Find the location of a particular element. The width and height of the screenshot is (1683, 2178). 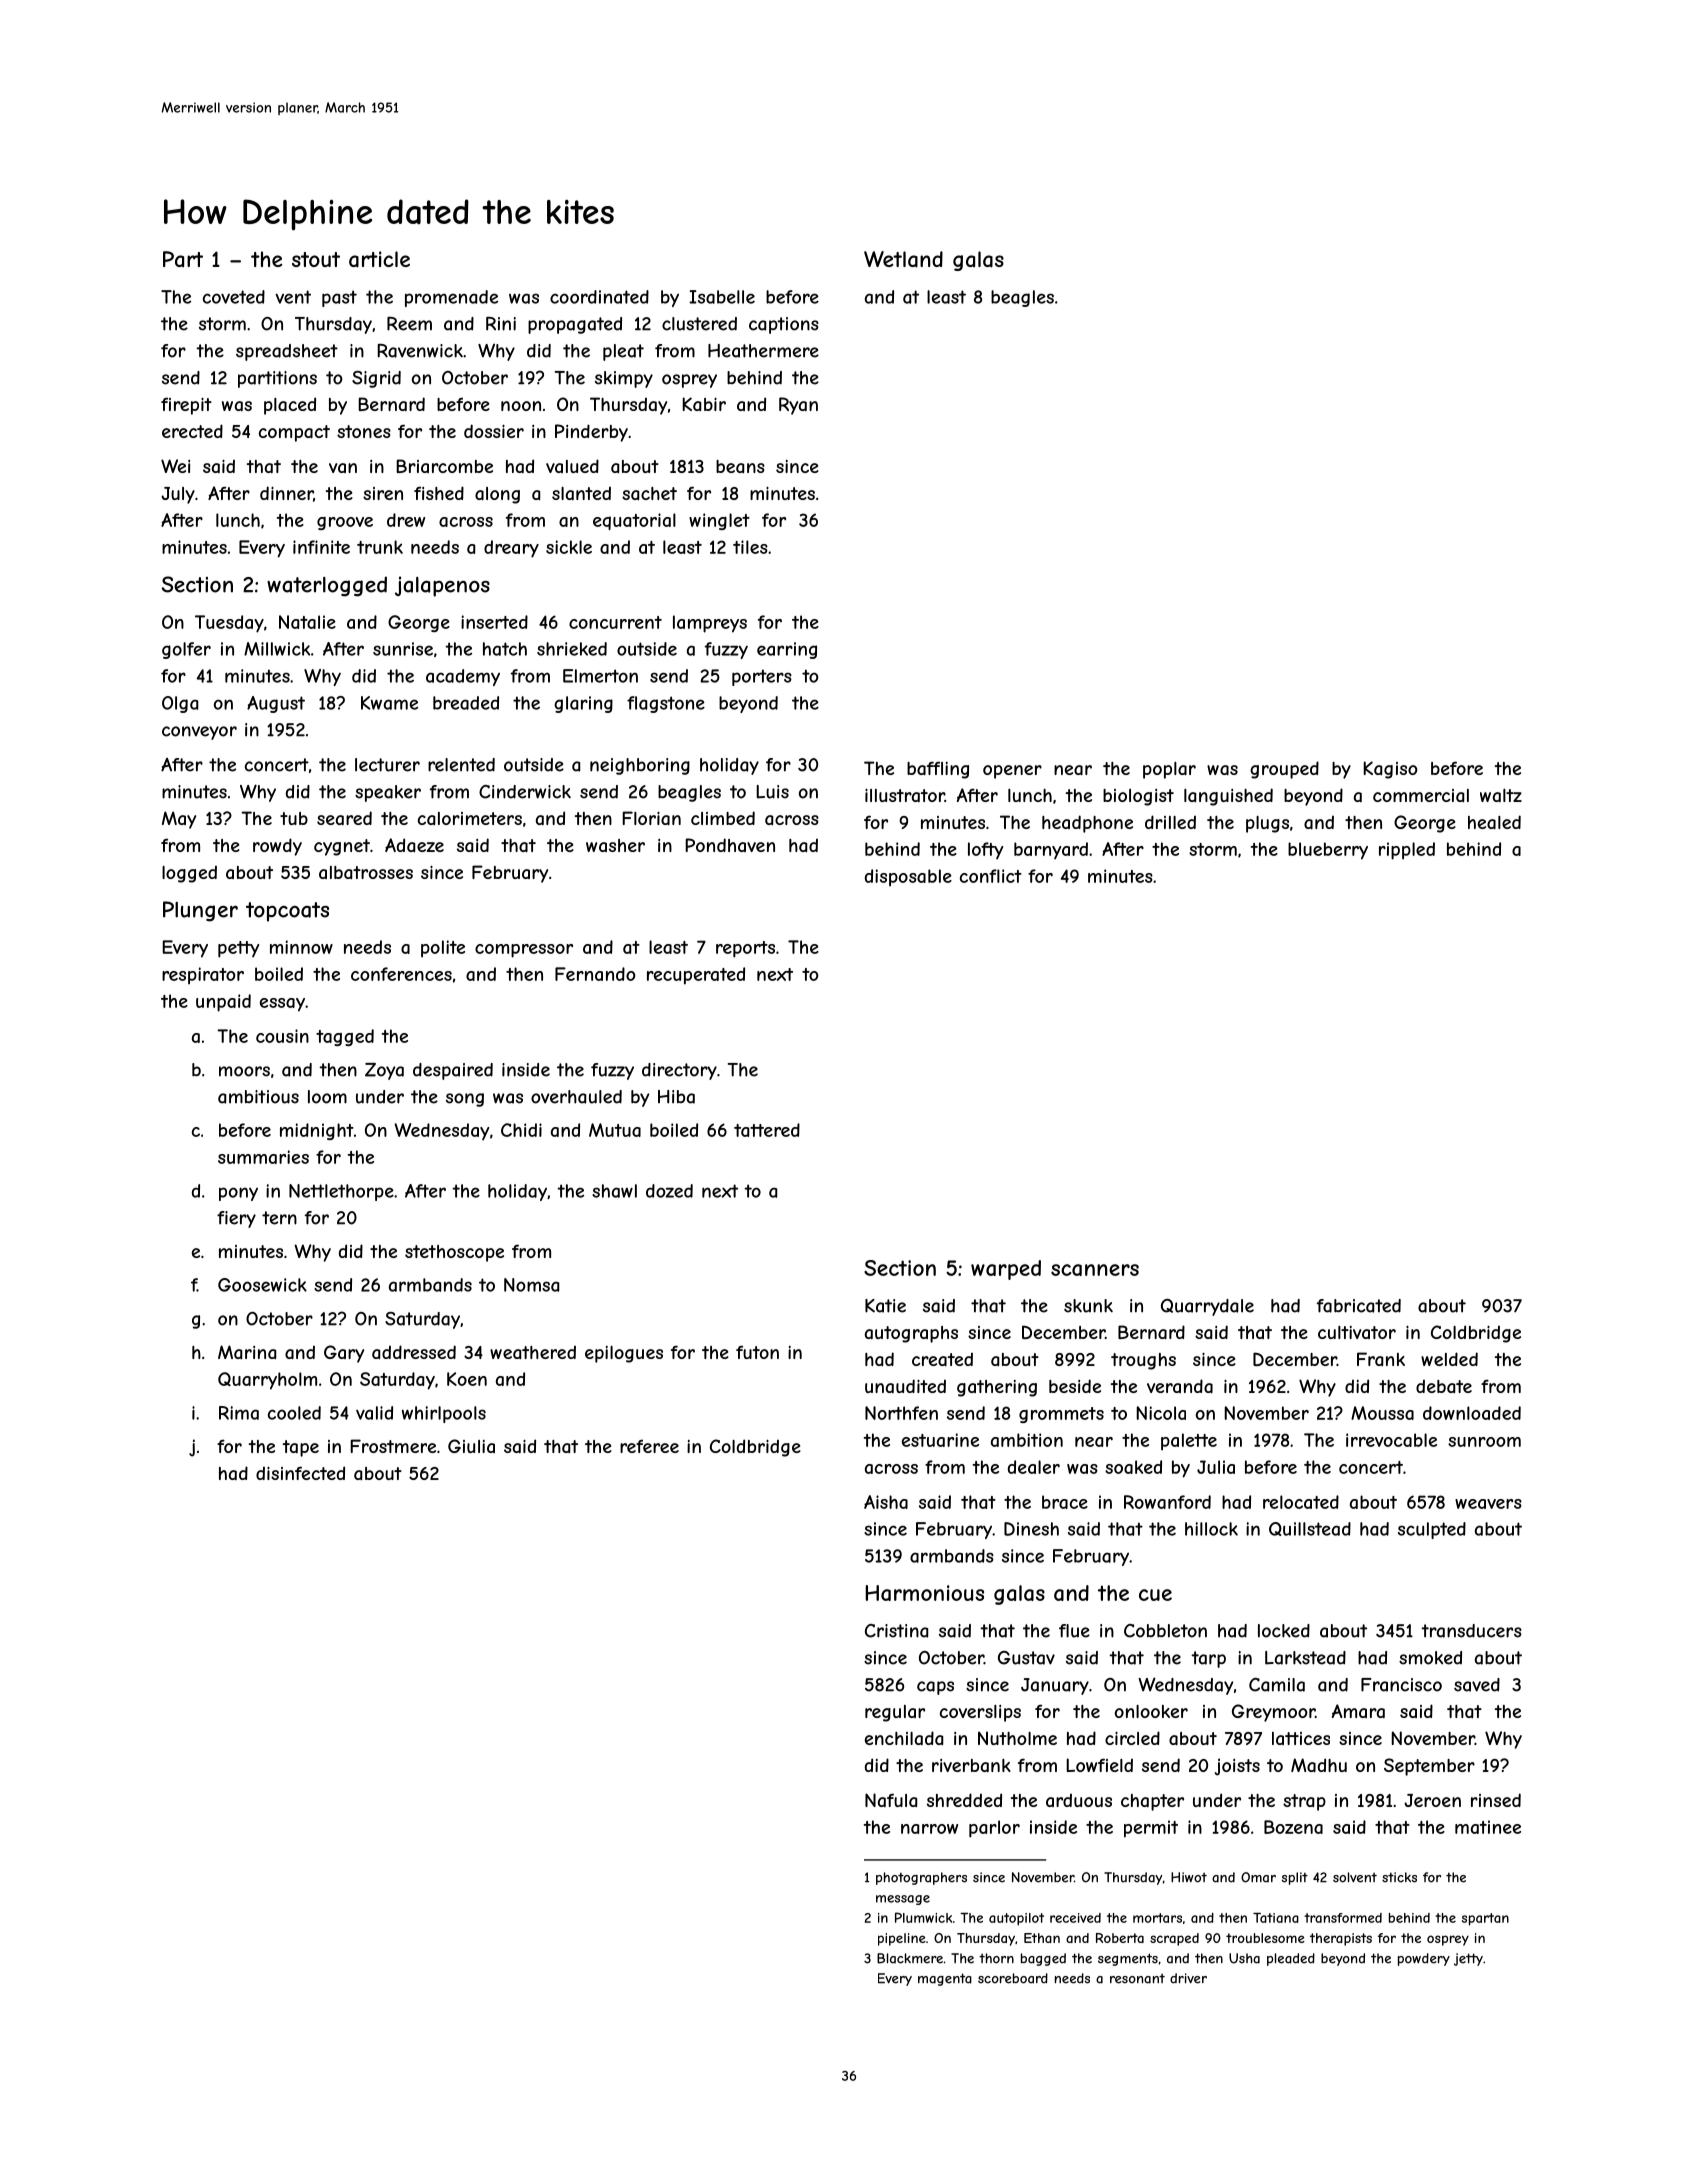

tern is located at coordinates (279, 1218).
